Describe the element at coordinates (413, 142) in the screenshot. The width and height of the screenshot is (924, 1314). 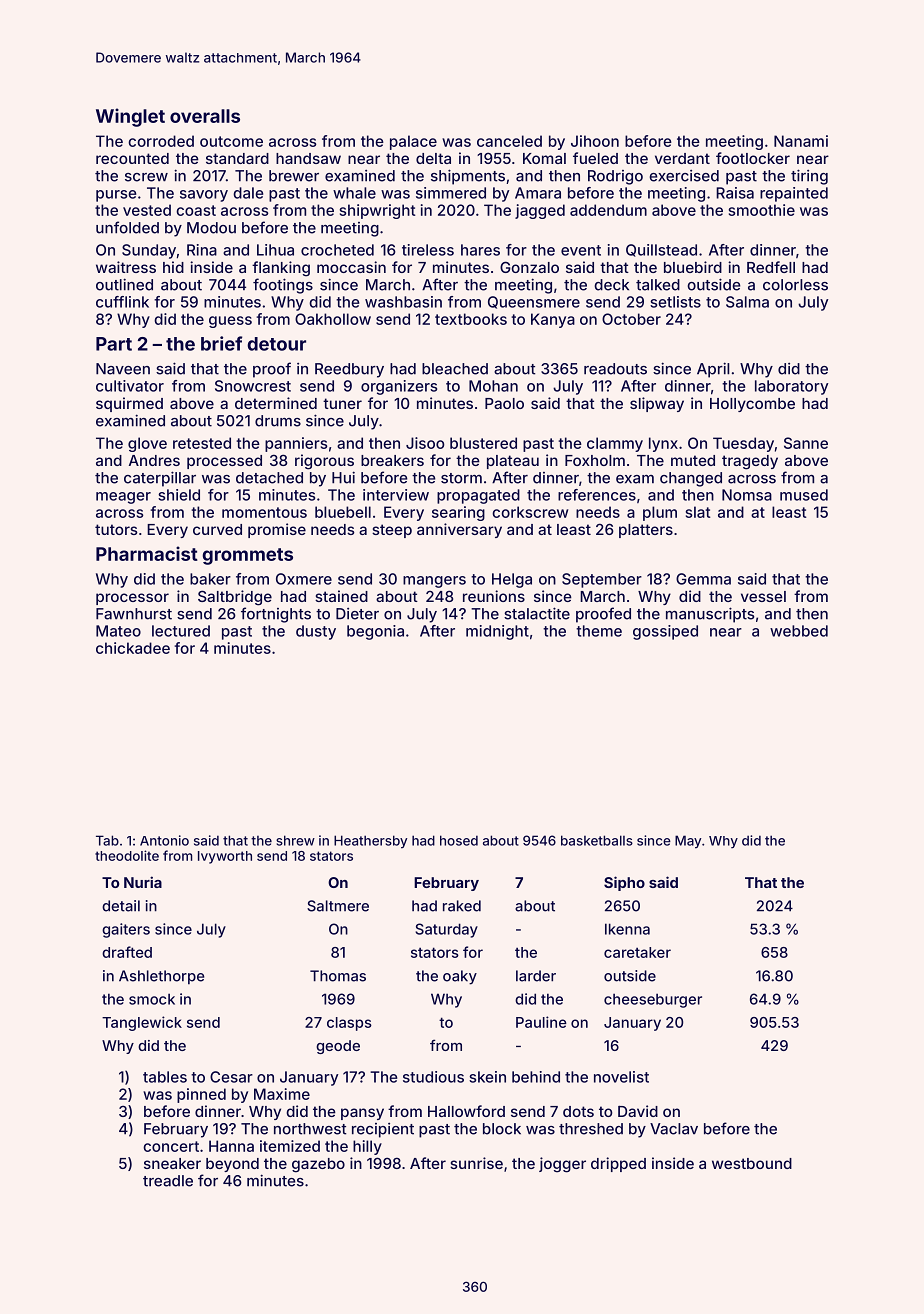
I see `palace` at that location.
